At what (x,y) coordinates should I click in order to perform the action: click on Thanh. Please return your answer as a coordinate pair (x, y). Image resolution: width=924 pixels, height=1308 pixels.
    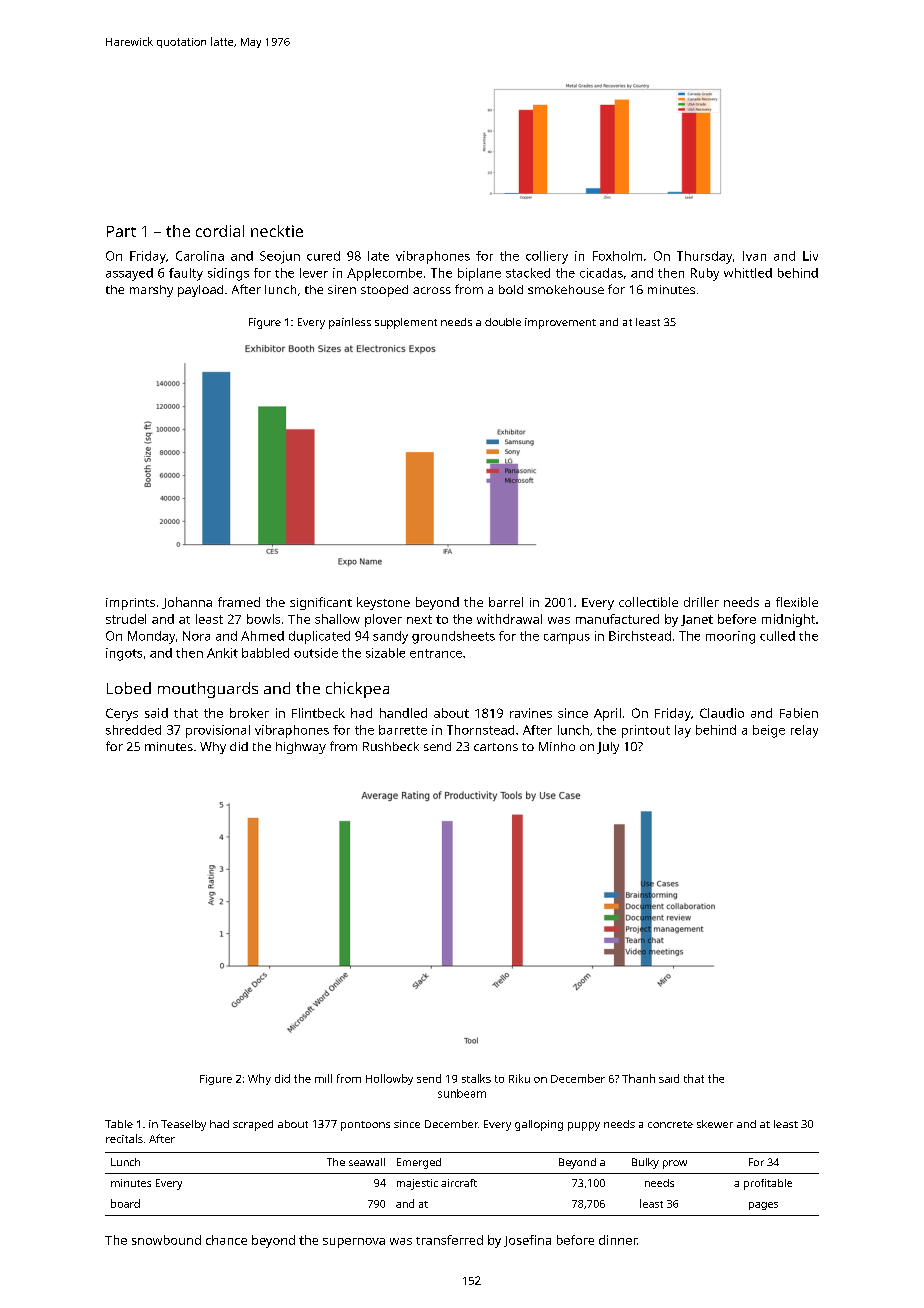
    Looking at the image, I should click on (638, 1078).
